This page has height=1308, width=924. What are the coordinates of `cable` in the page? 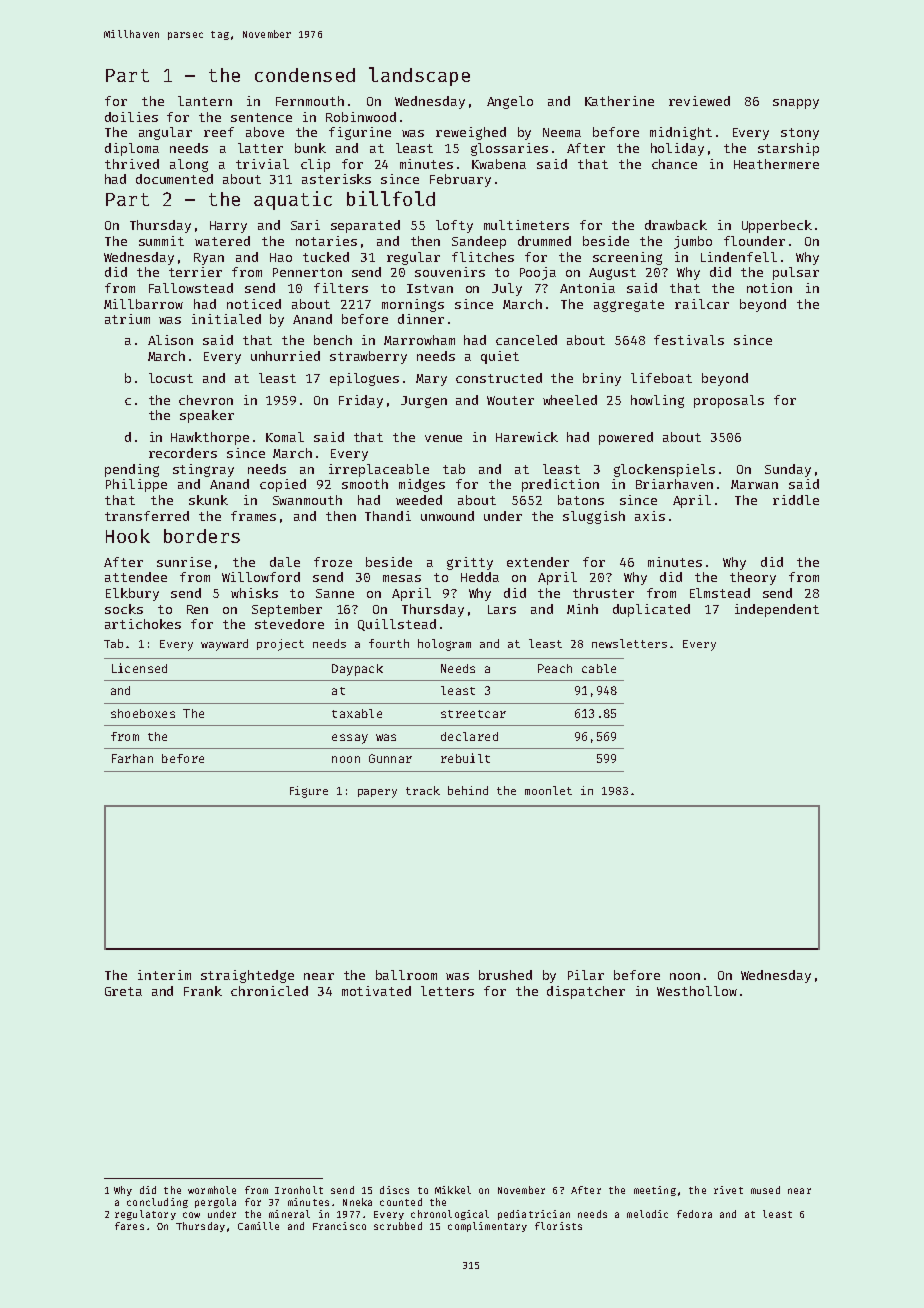 It's located at (599, 668).
